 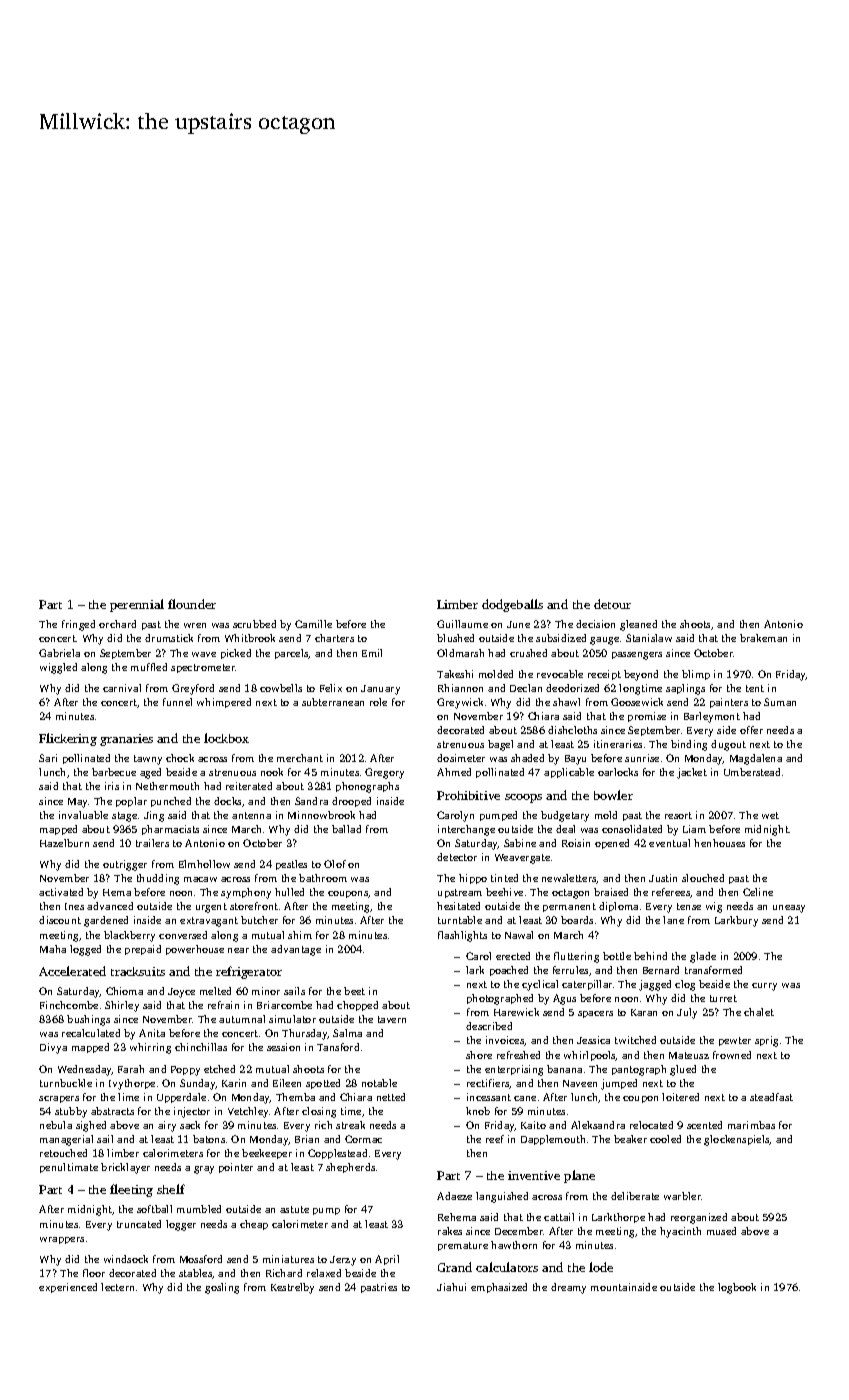 I want to click on Flickering, so click(x=68, y=739).
